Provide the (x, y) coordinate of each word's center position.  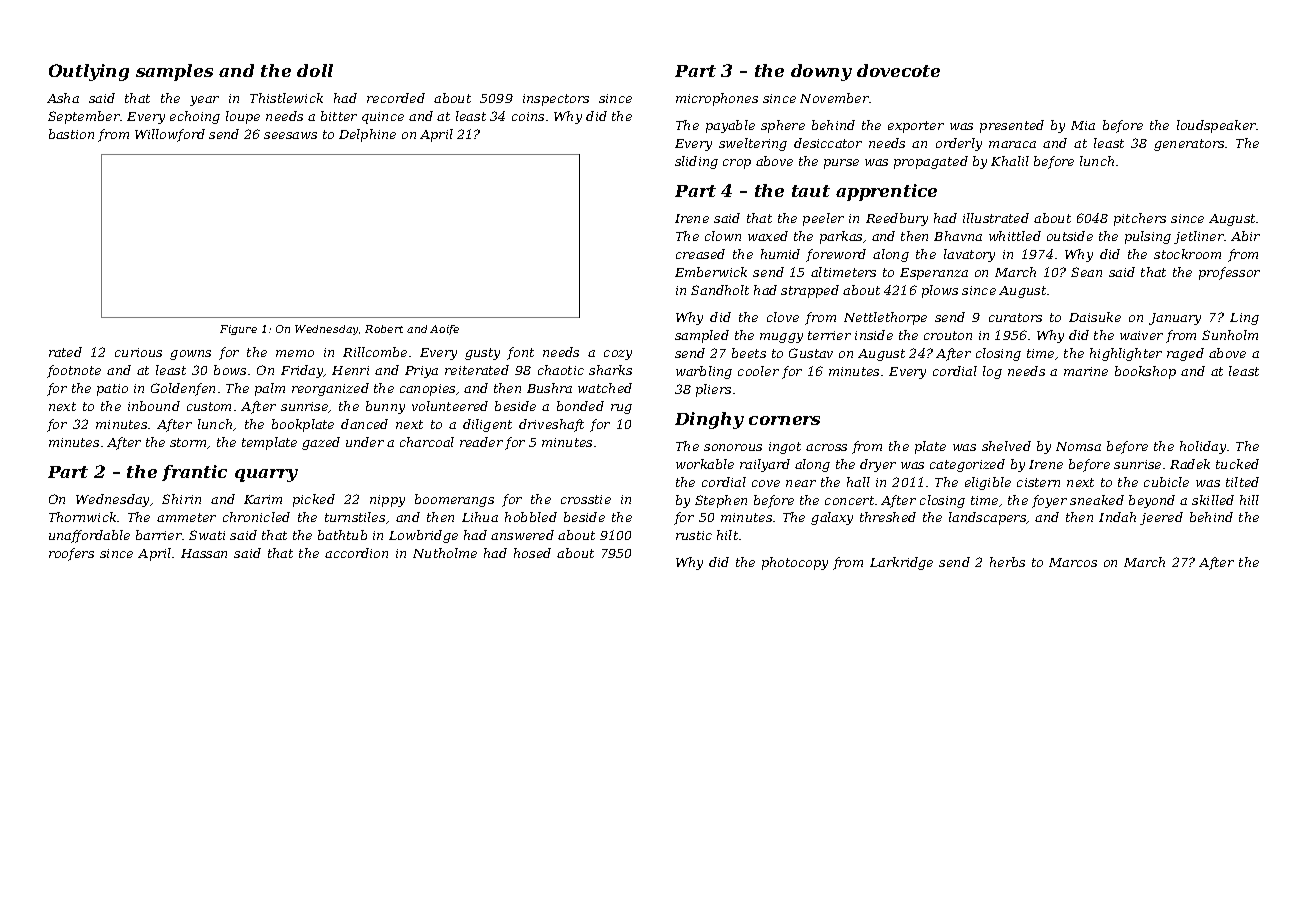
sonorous (733, 447)
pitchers (1140, 219)
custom (209, 406)
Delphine (367, 135)
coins (528, 116)
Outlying (89, 72)
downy (821, 72)
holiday (1203, 447)
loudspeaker (1217, 126)
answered (522, 535)
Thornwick (82, 517)
